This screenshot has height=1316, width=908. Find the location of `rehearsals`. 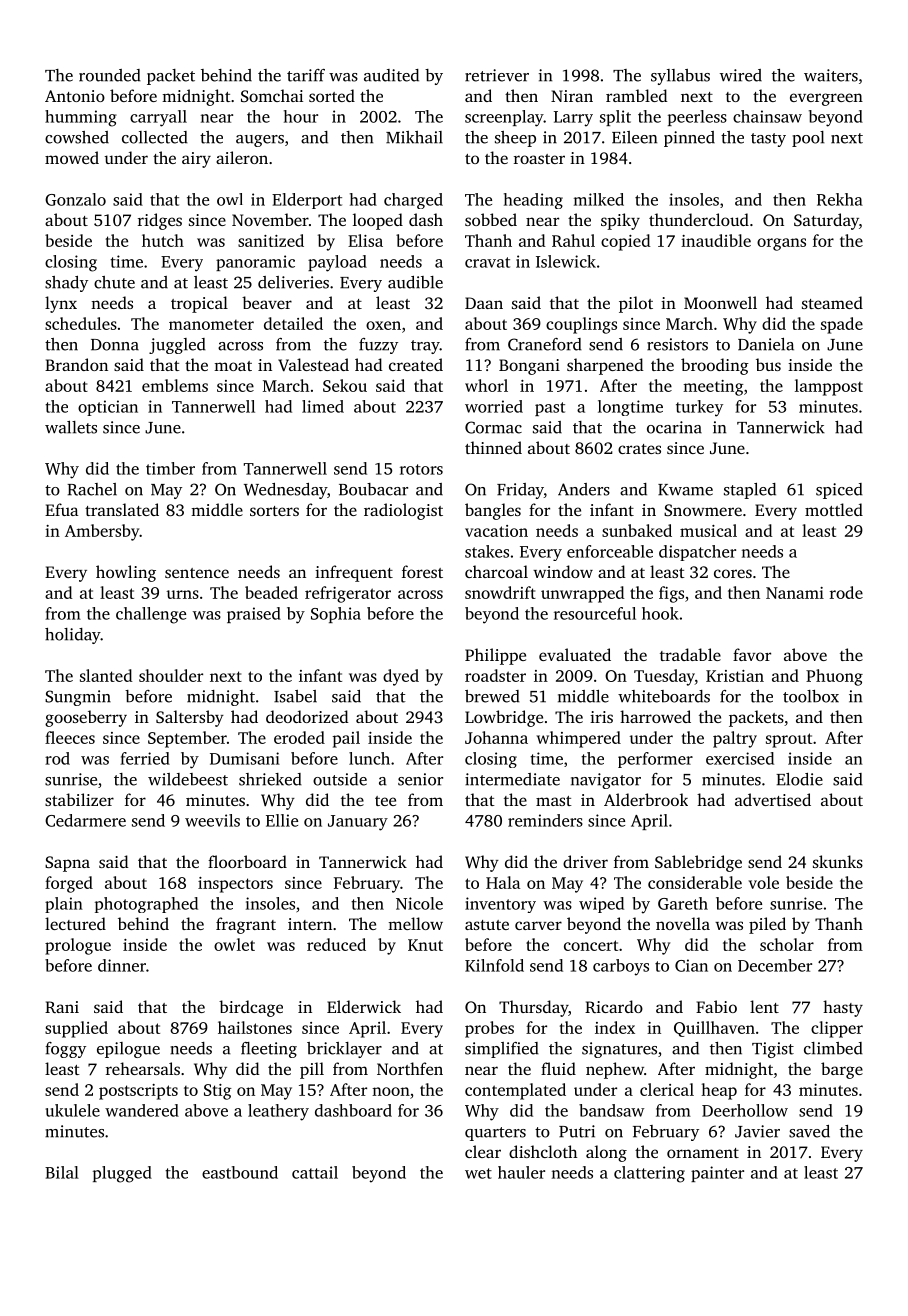

rehearsals is located at coordinates (143, 1068).
